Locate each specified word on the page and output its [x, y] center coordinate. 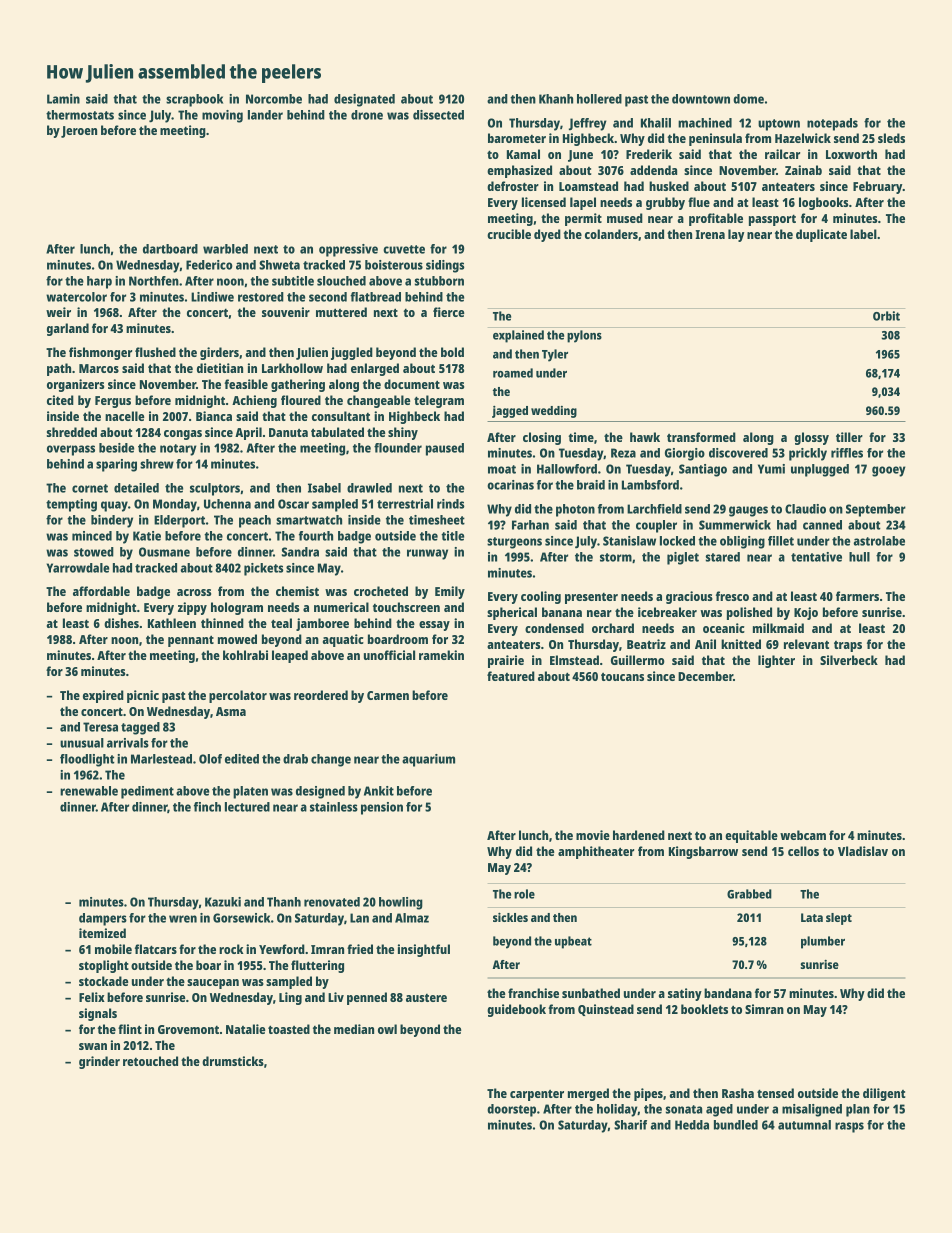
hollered [599, 99]
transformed [701, 437]
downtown [701, 99]
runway [427, 554]
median [354, 1029]
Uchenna [227, 504]
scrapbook [194, 100]
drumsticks [233, 1061]
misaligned [812, 1110]
